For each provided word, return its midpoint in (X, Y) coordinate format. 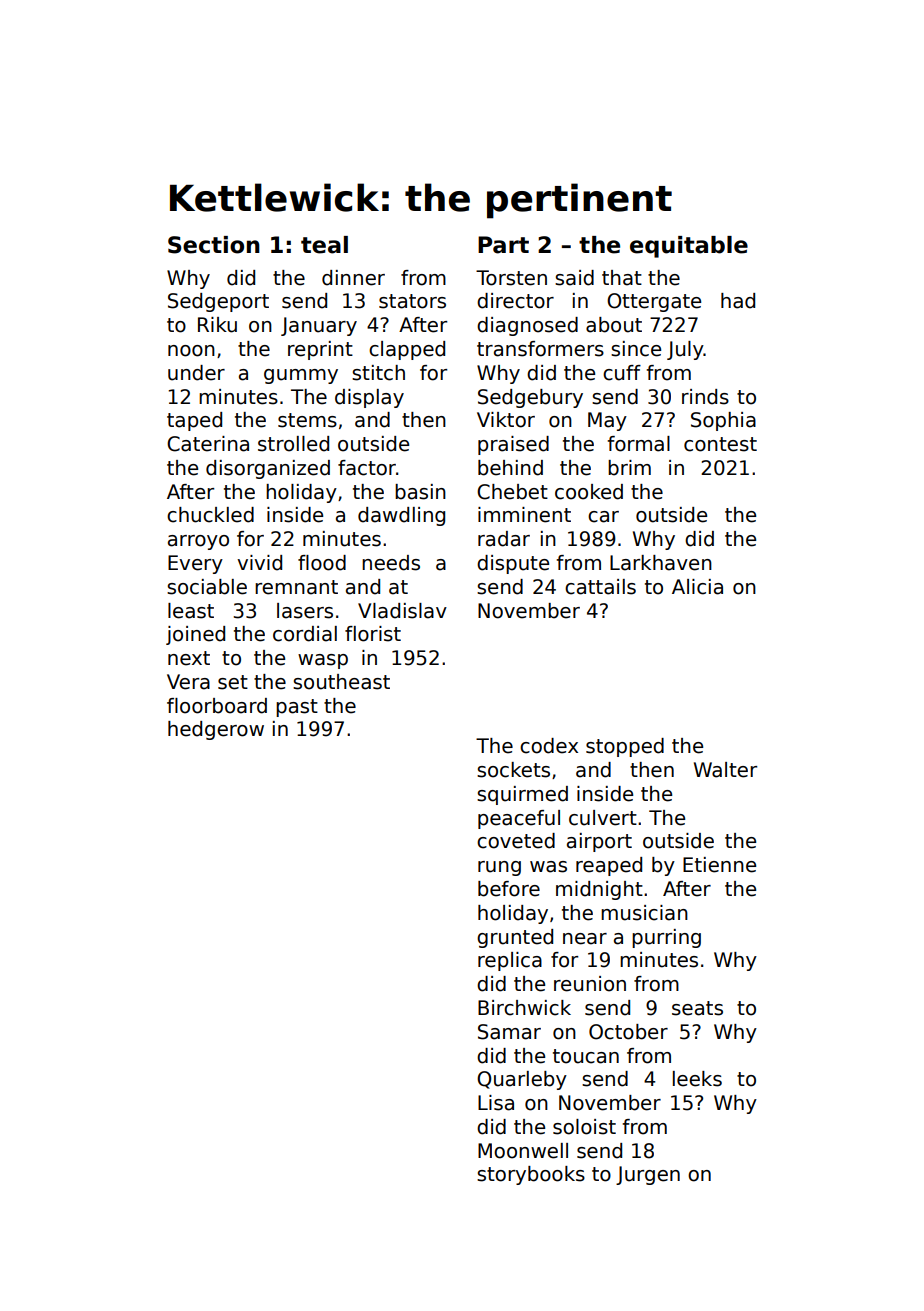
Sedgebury (530, 398)
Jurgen (648, 1175)
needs (391, 563)
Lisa (496, 1103)
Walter (725, 770)
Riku (217, 325)
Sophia (723, 421)
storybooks (531, 1175)
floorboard (217, 706)
